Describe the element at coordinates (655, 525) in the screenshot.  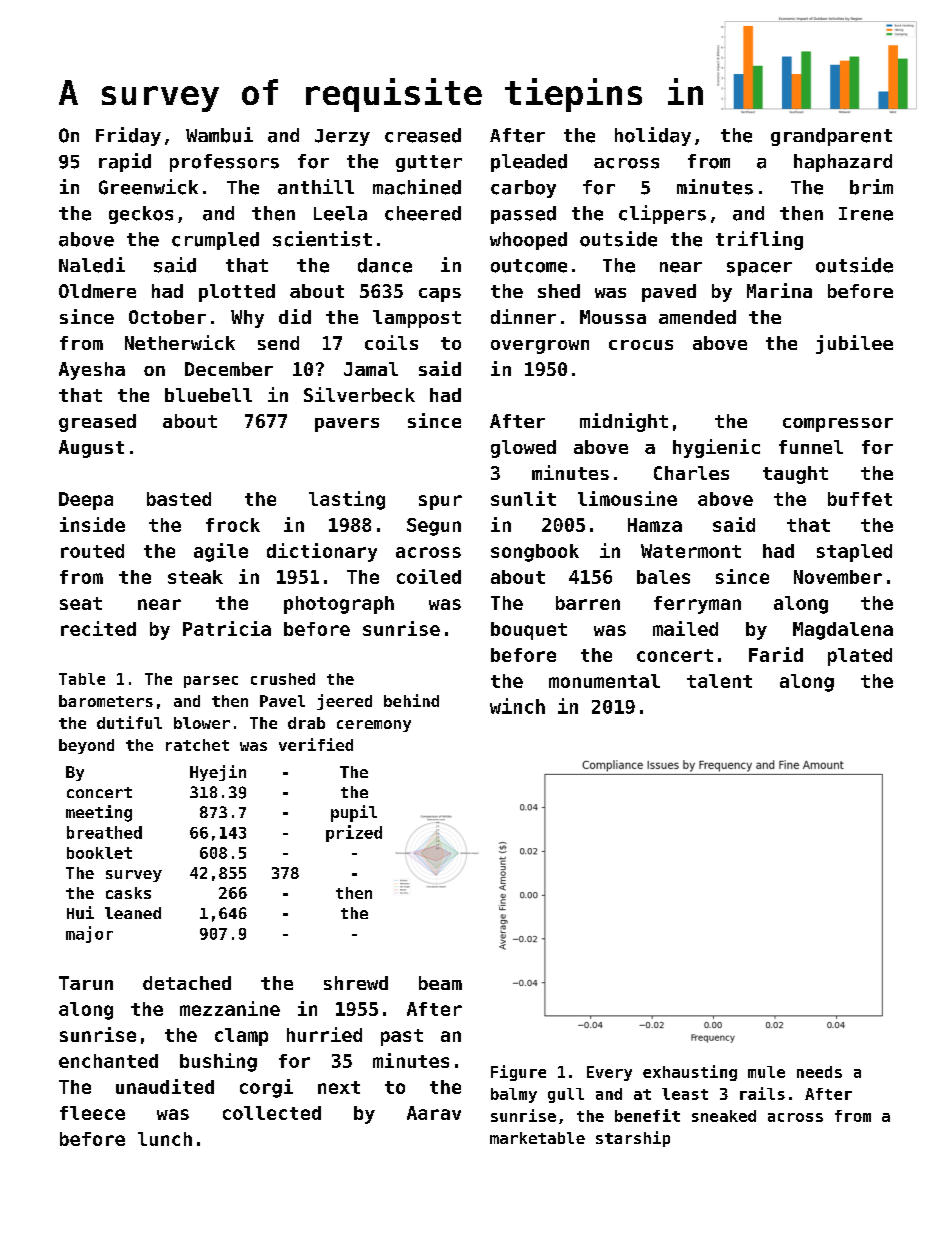
I see `Hamza` at that location.
